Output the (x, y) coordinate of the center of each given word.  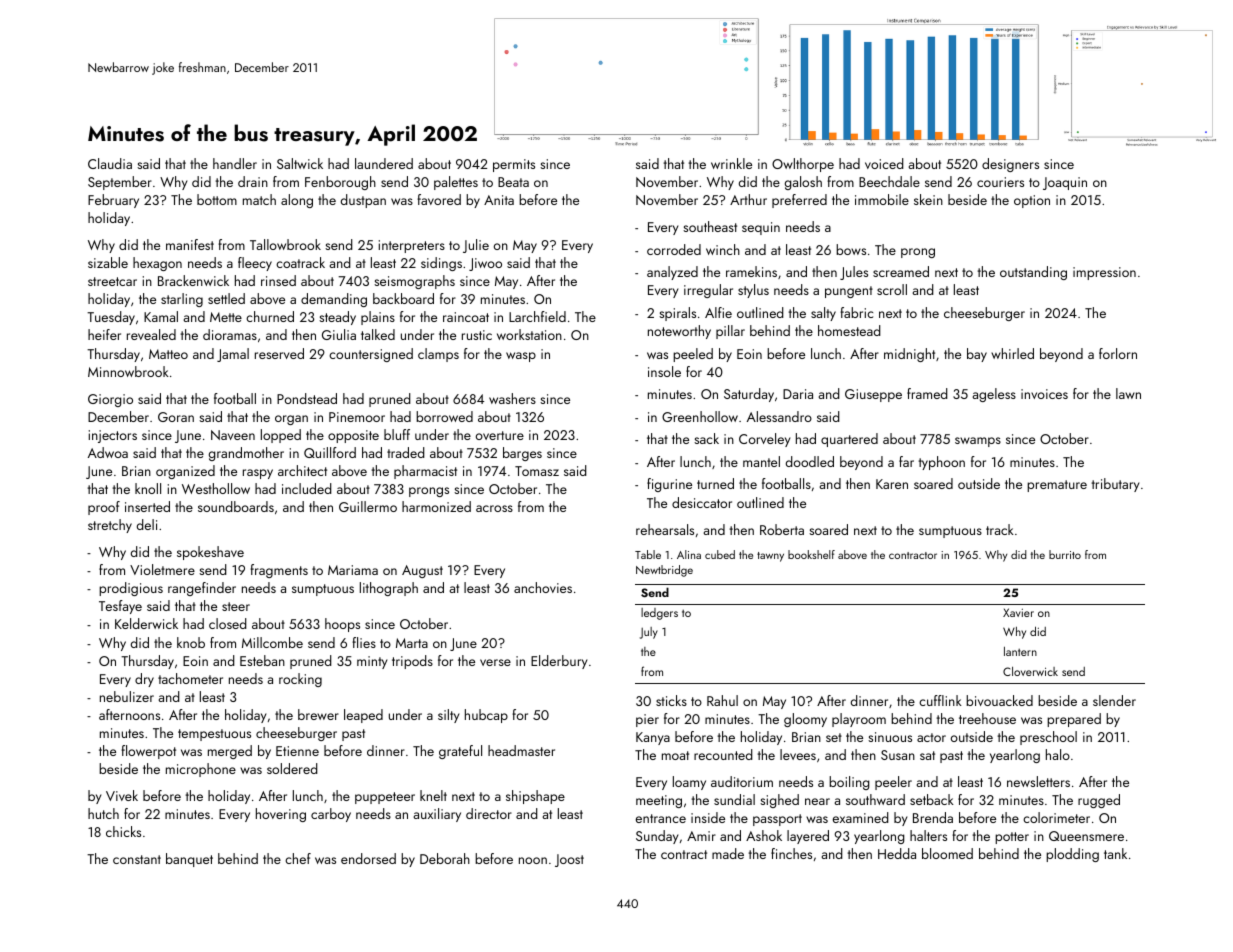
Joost (569, 860)
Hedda (897, 853)
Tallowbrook (285, 244)
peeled (693, 355)
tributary (1115, 485)
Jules (854, 273)
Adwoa (108, 452)
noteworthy (679, 332)
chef (298, 858)
